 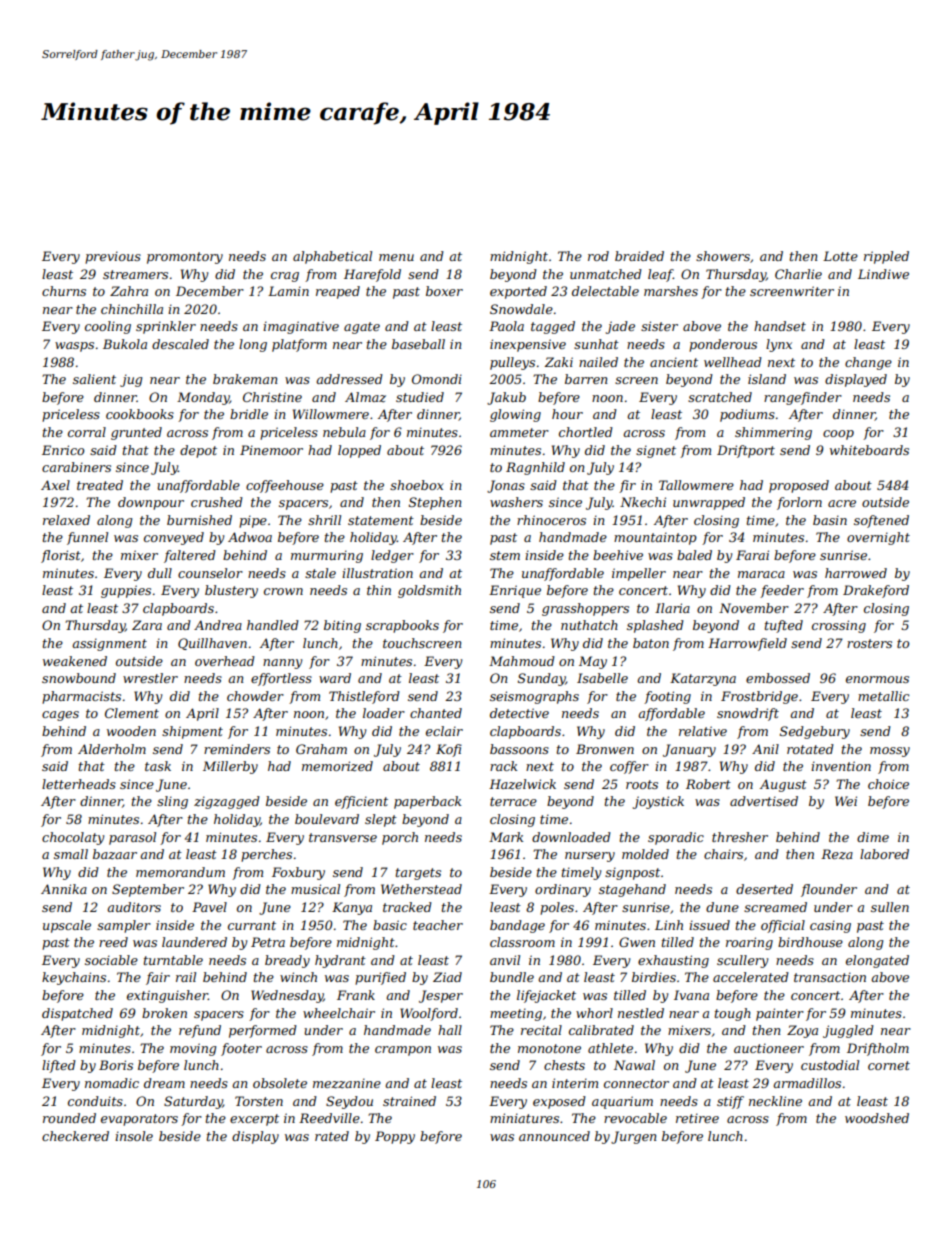 I want to click on pulleys, so click(x=512, y=363).
